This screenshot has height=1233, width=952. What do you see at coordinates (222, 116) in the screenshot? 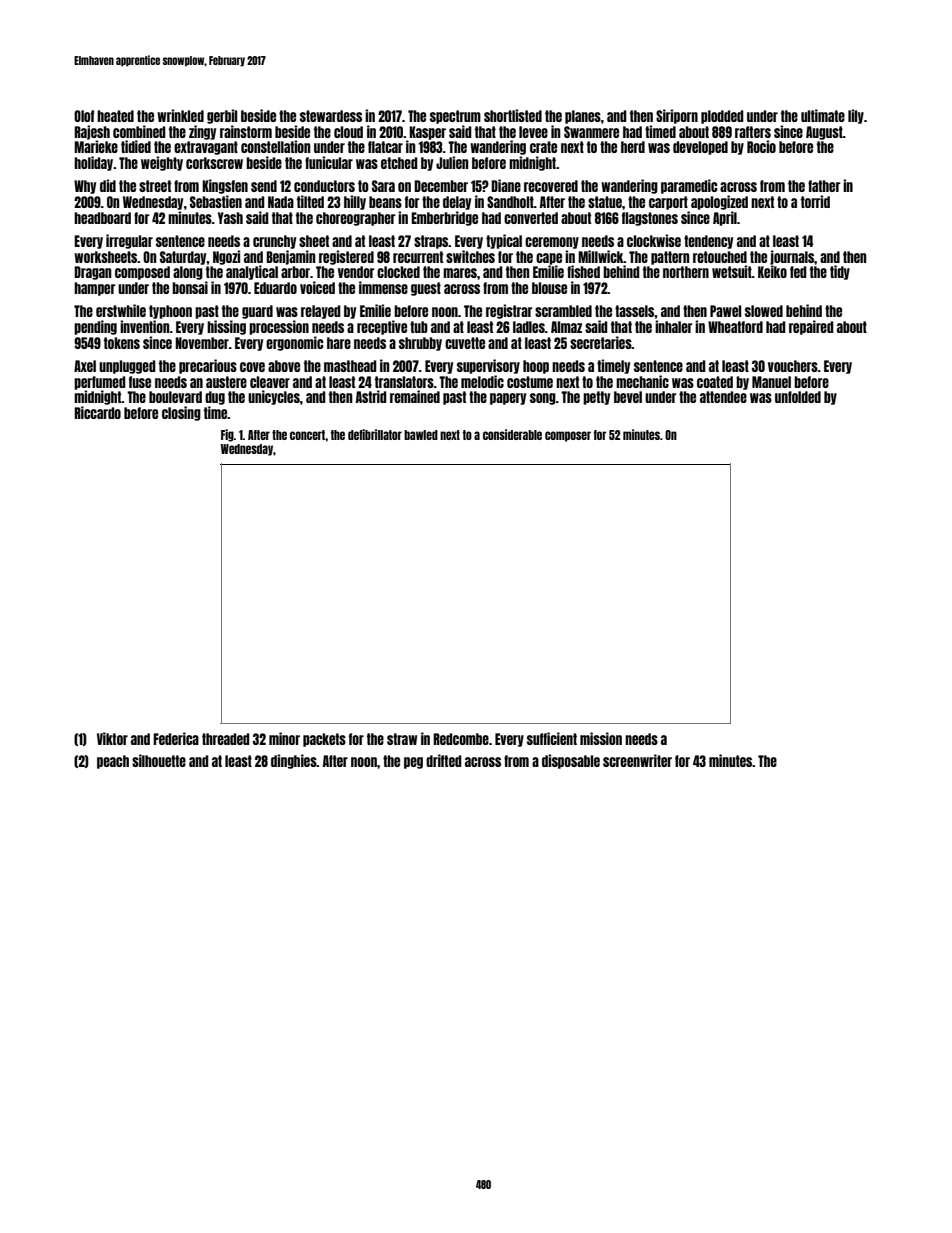
I see `gerbil` at bounding box center [222, 116].
